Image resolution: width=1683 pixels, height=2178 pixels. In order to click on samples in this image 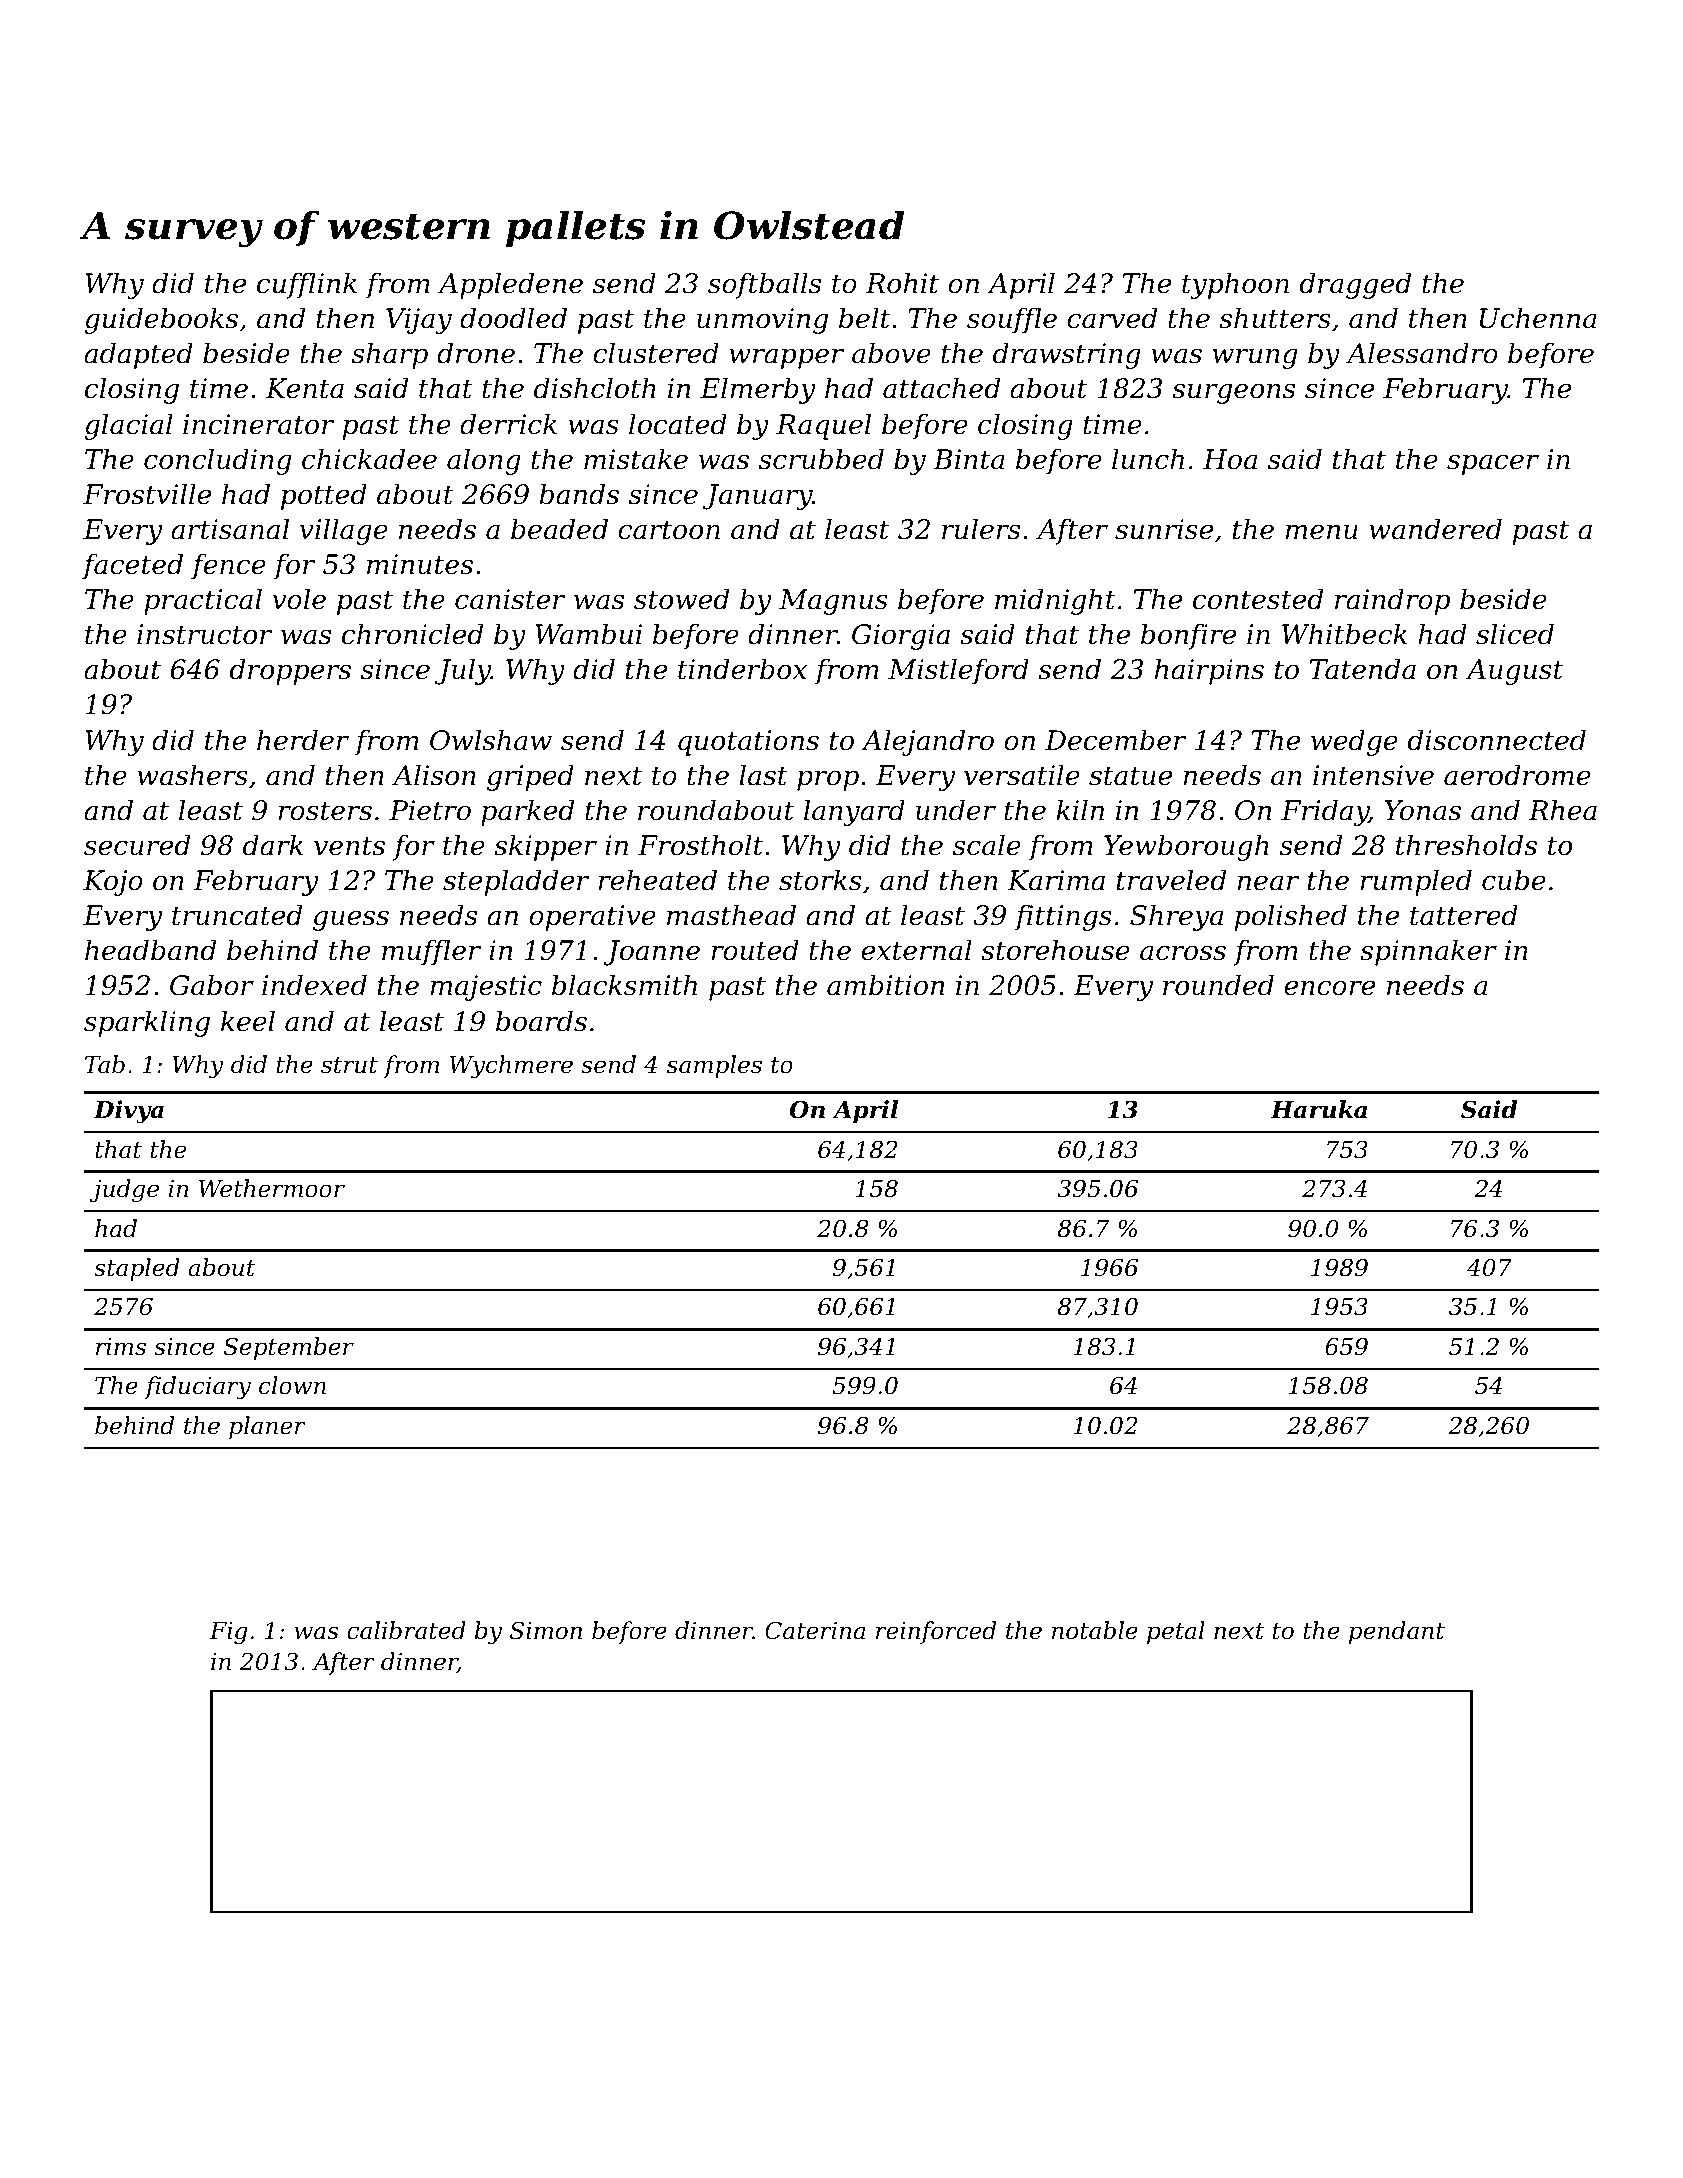, I will do `click(714, 1066)`.
